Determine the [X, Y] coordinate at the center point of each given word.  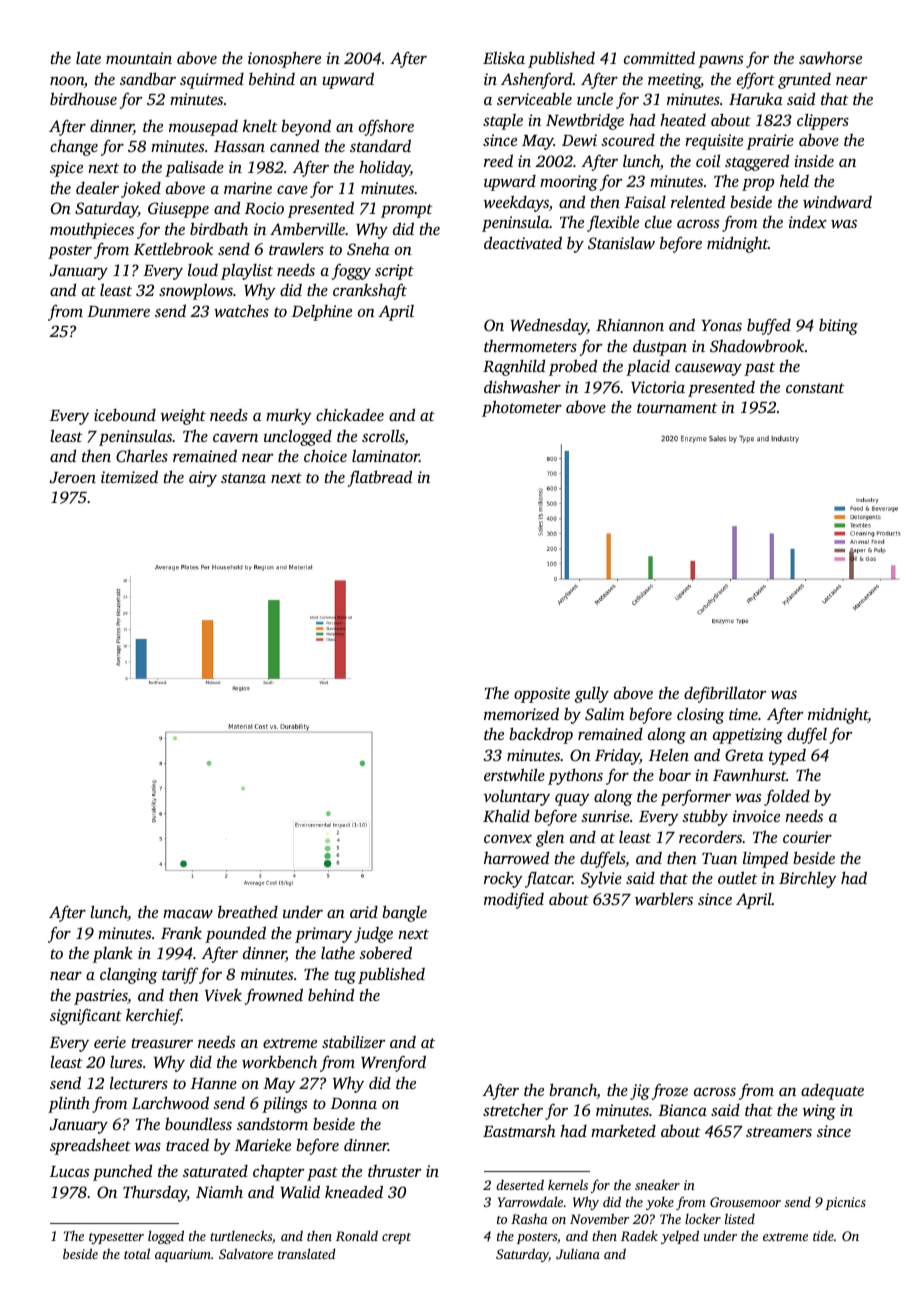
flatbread [380, 478]
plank [113, 955]
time [743, 714]
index [808, 221]
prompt [407, 211]
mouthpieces [92, 231]
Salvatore [246, 1253]
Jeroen [73, 478]
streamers [779, 1132]
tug [345, 977]
